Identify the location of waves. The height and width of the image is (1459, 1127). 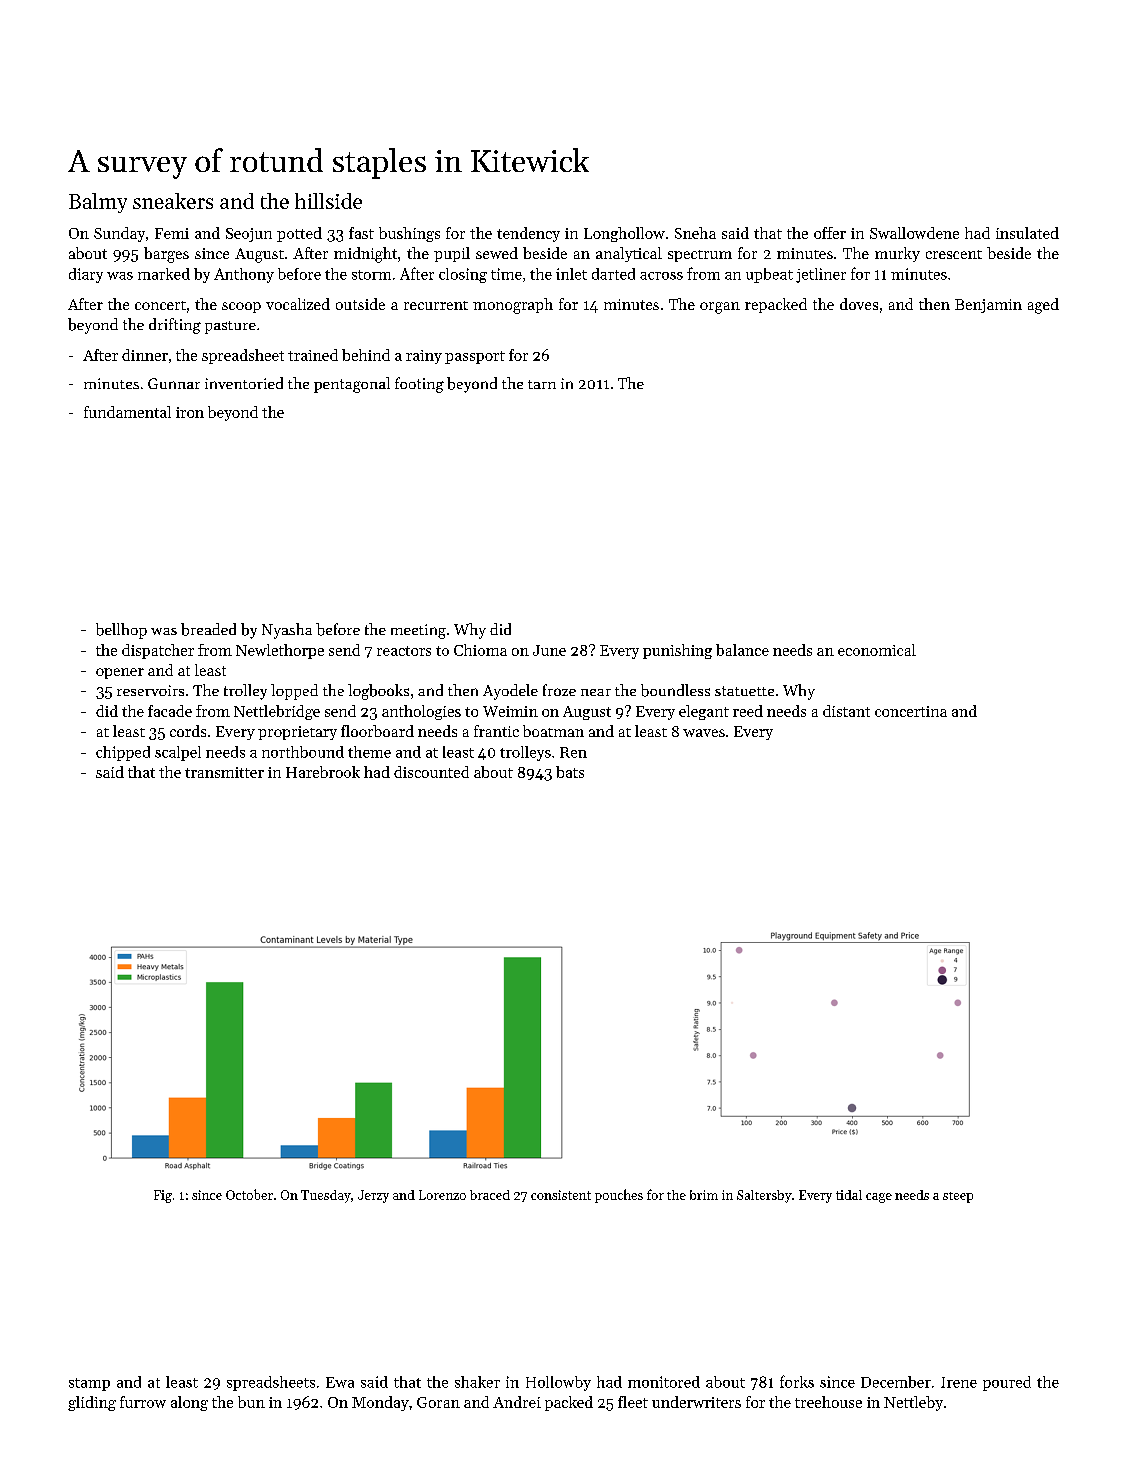
(704, 733).
